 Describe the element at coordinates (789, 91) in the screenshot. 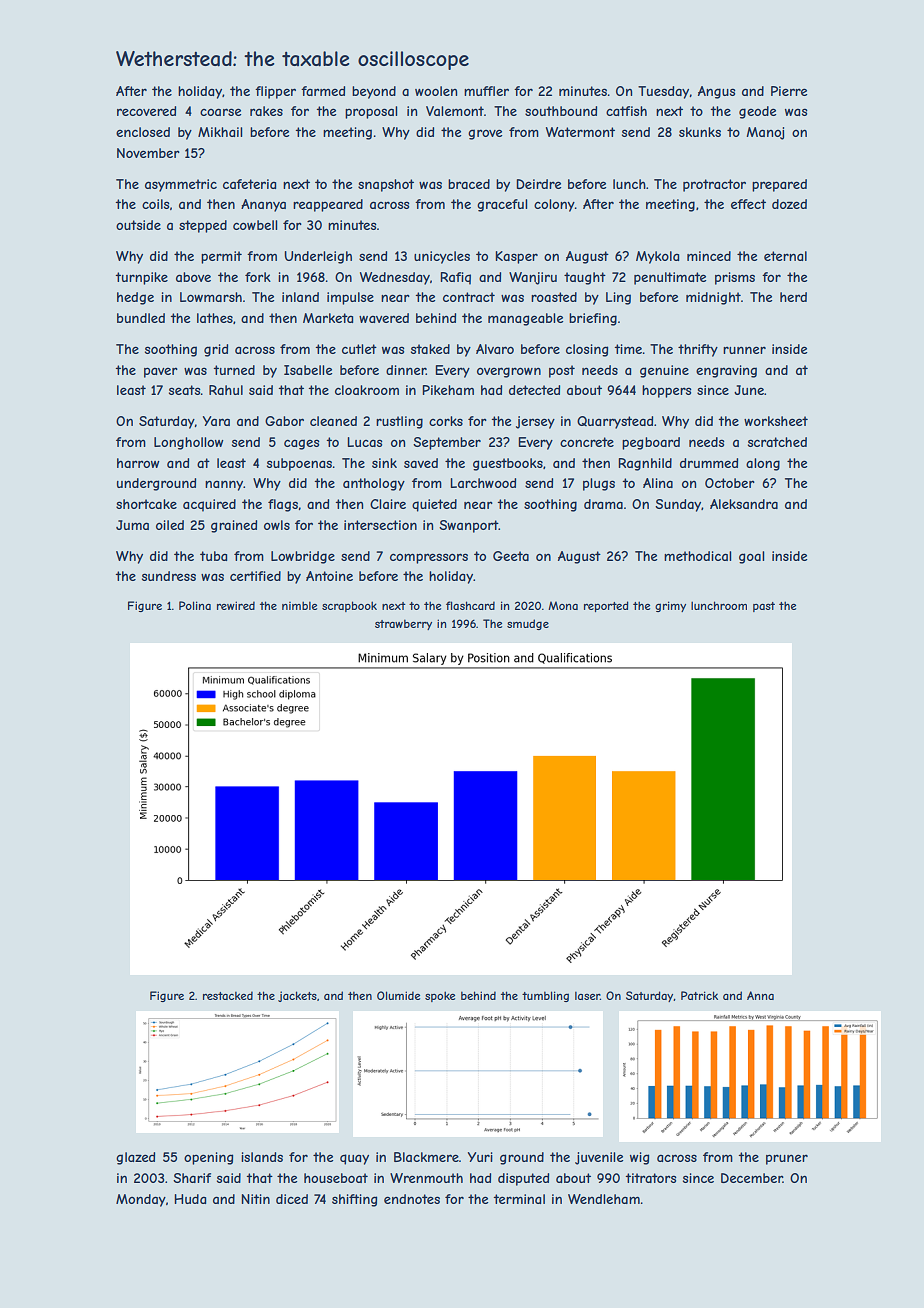

I see `Pierre` at that location.
